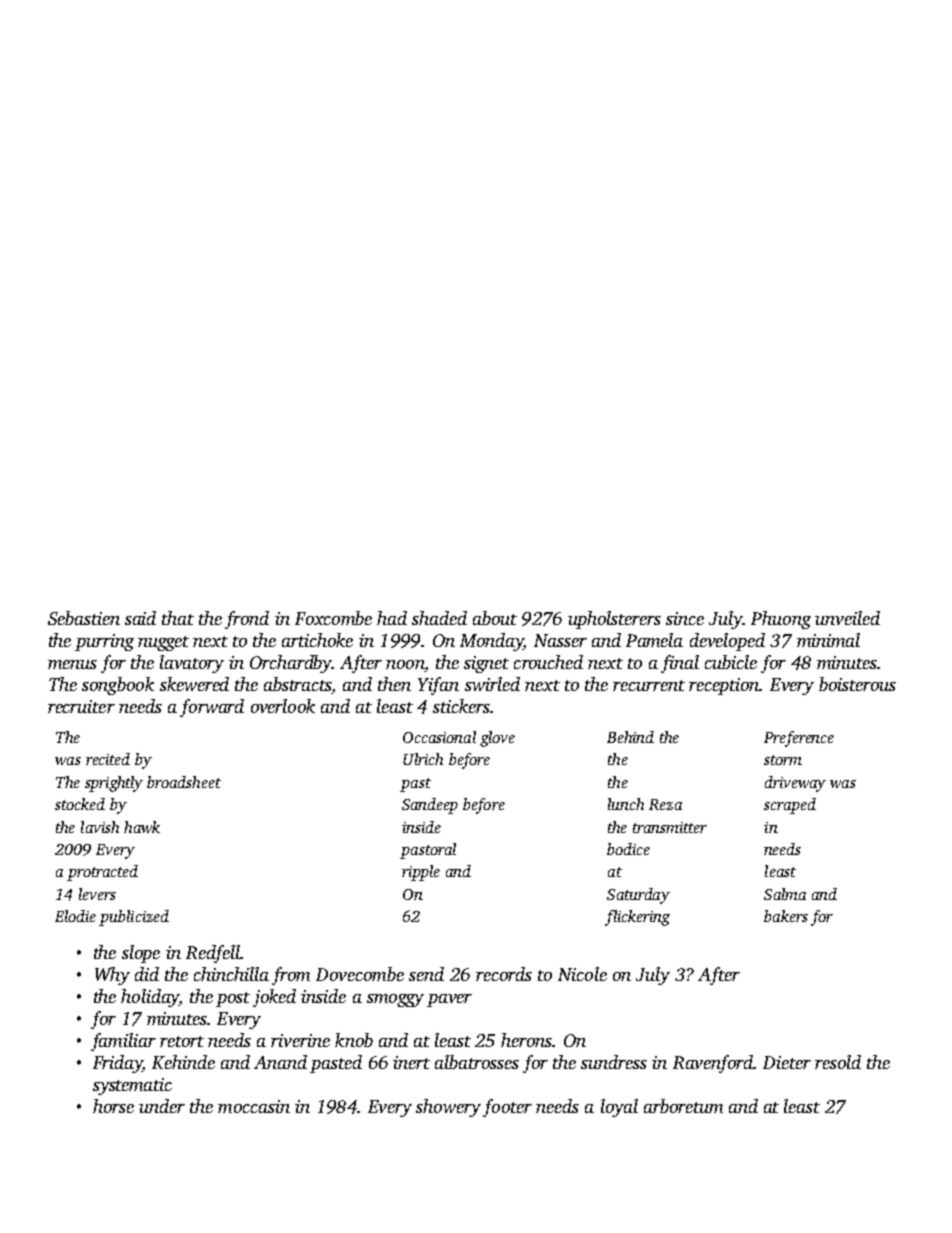 The width and height of the screenshot is (952, 1233). What do you see at coordinates (448, 1108) in the screenshot?
I see `showery` at bounding box center [448, 1108].
